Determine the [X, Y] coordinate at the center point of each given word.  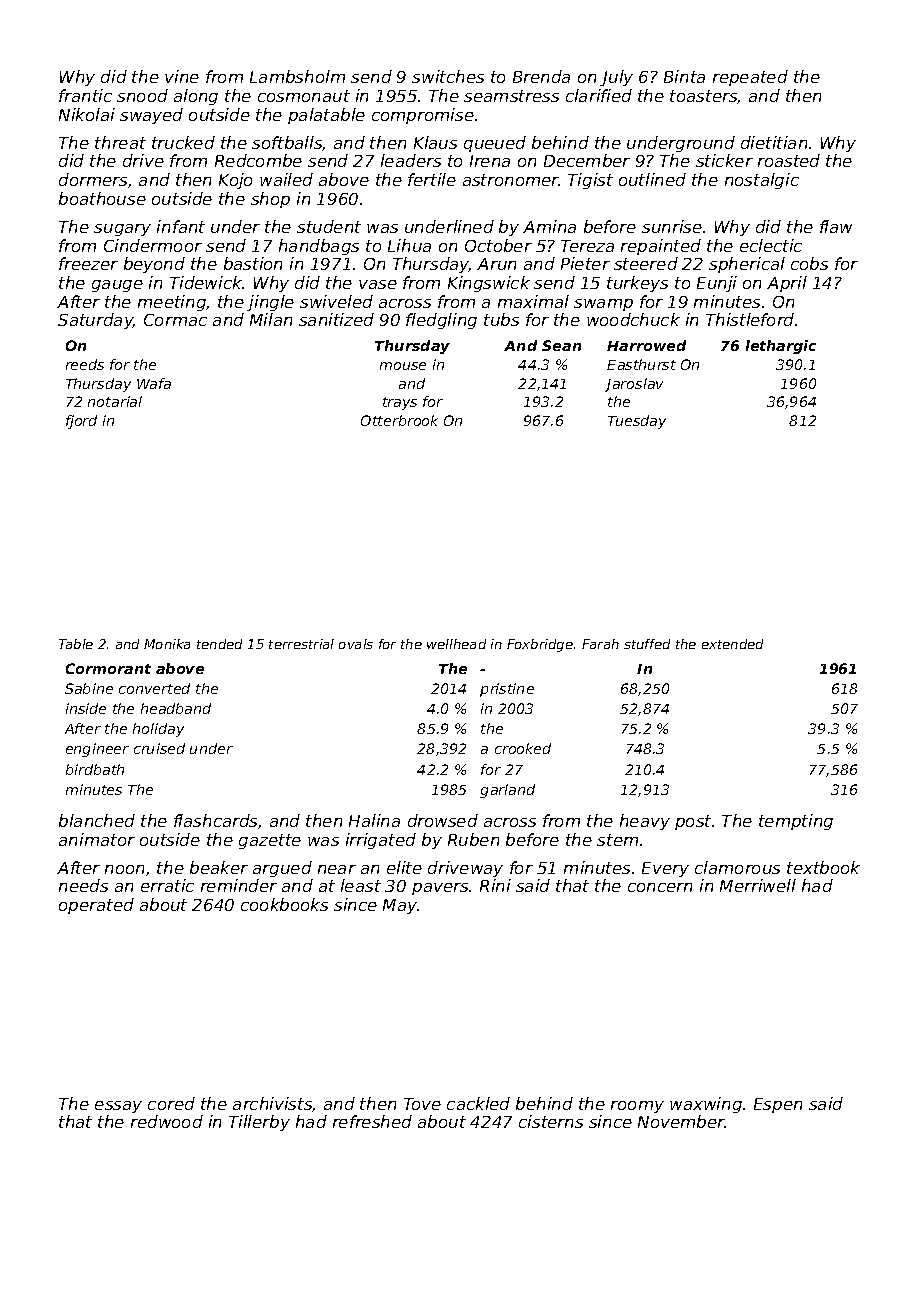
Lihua [409, 245]
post [693, 822]
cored [171, 1103]
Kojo [235, 181]
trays [400, 403]
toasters [704, 97]
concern [660, 887]
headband [176, 708]
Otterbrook [399, 420]
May [400, 906]
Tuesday [637, 422]
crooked [523, 748]
